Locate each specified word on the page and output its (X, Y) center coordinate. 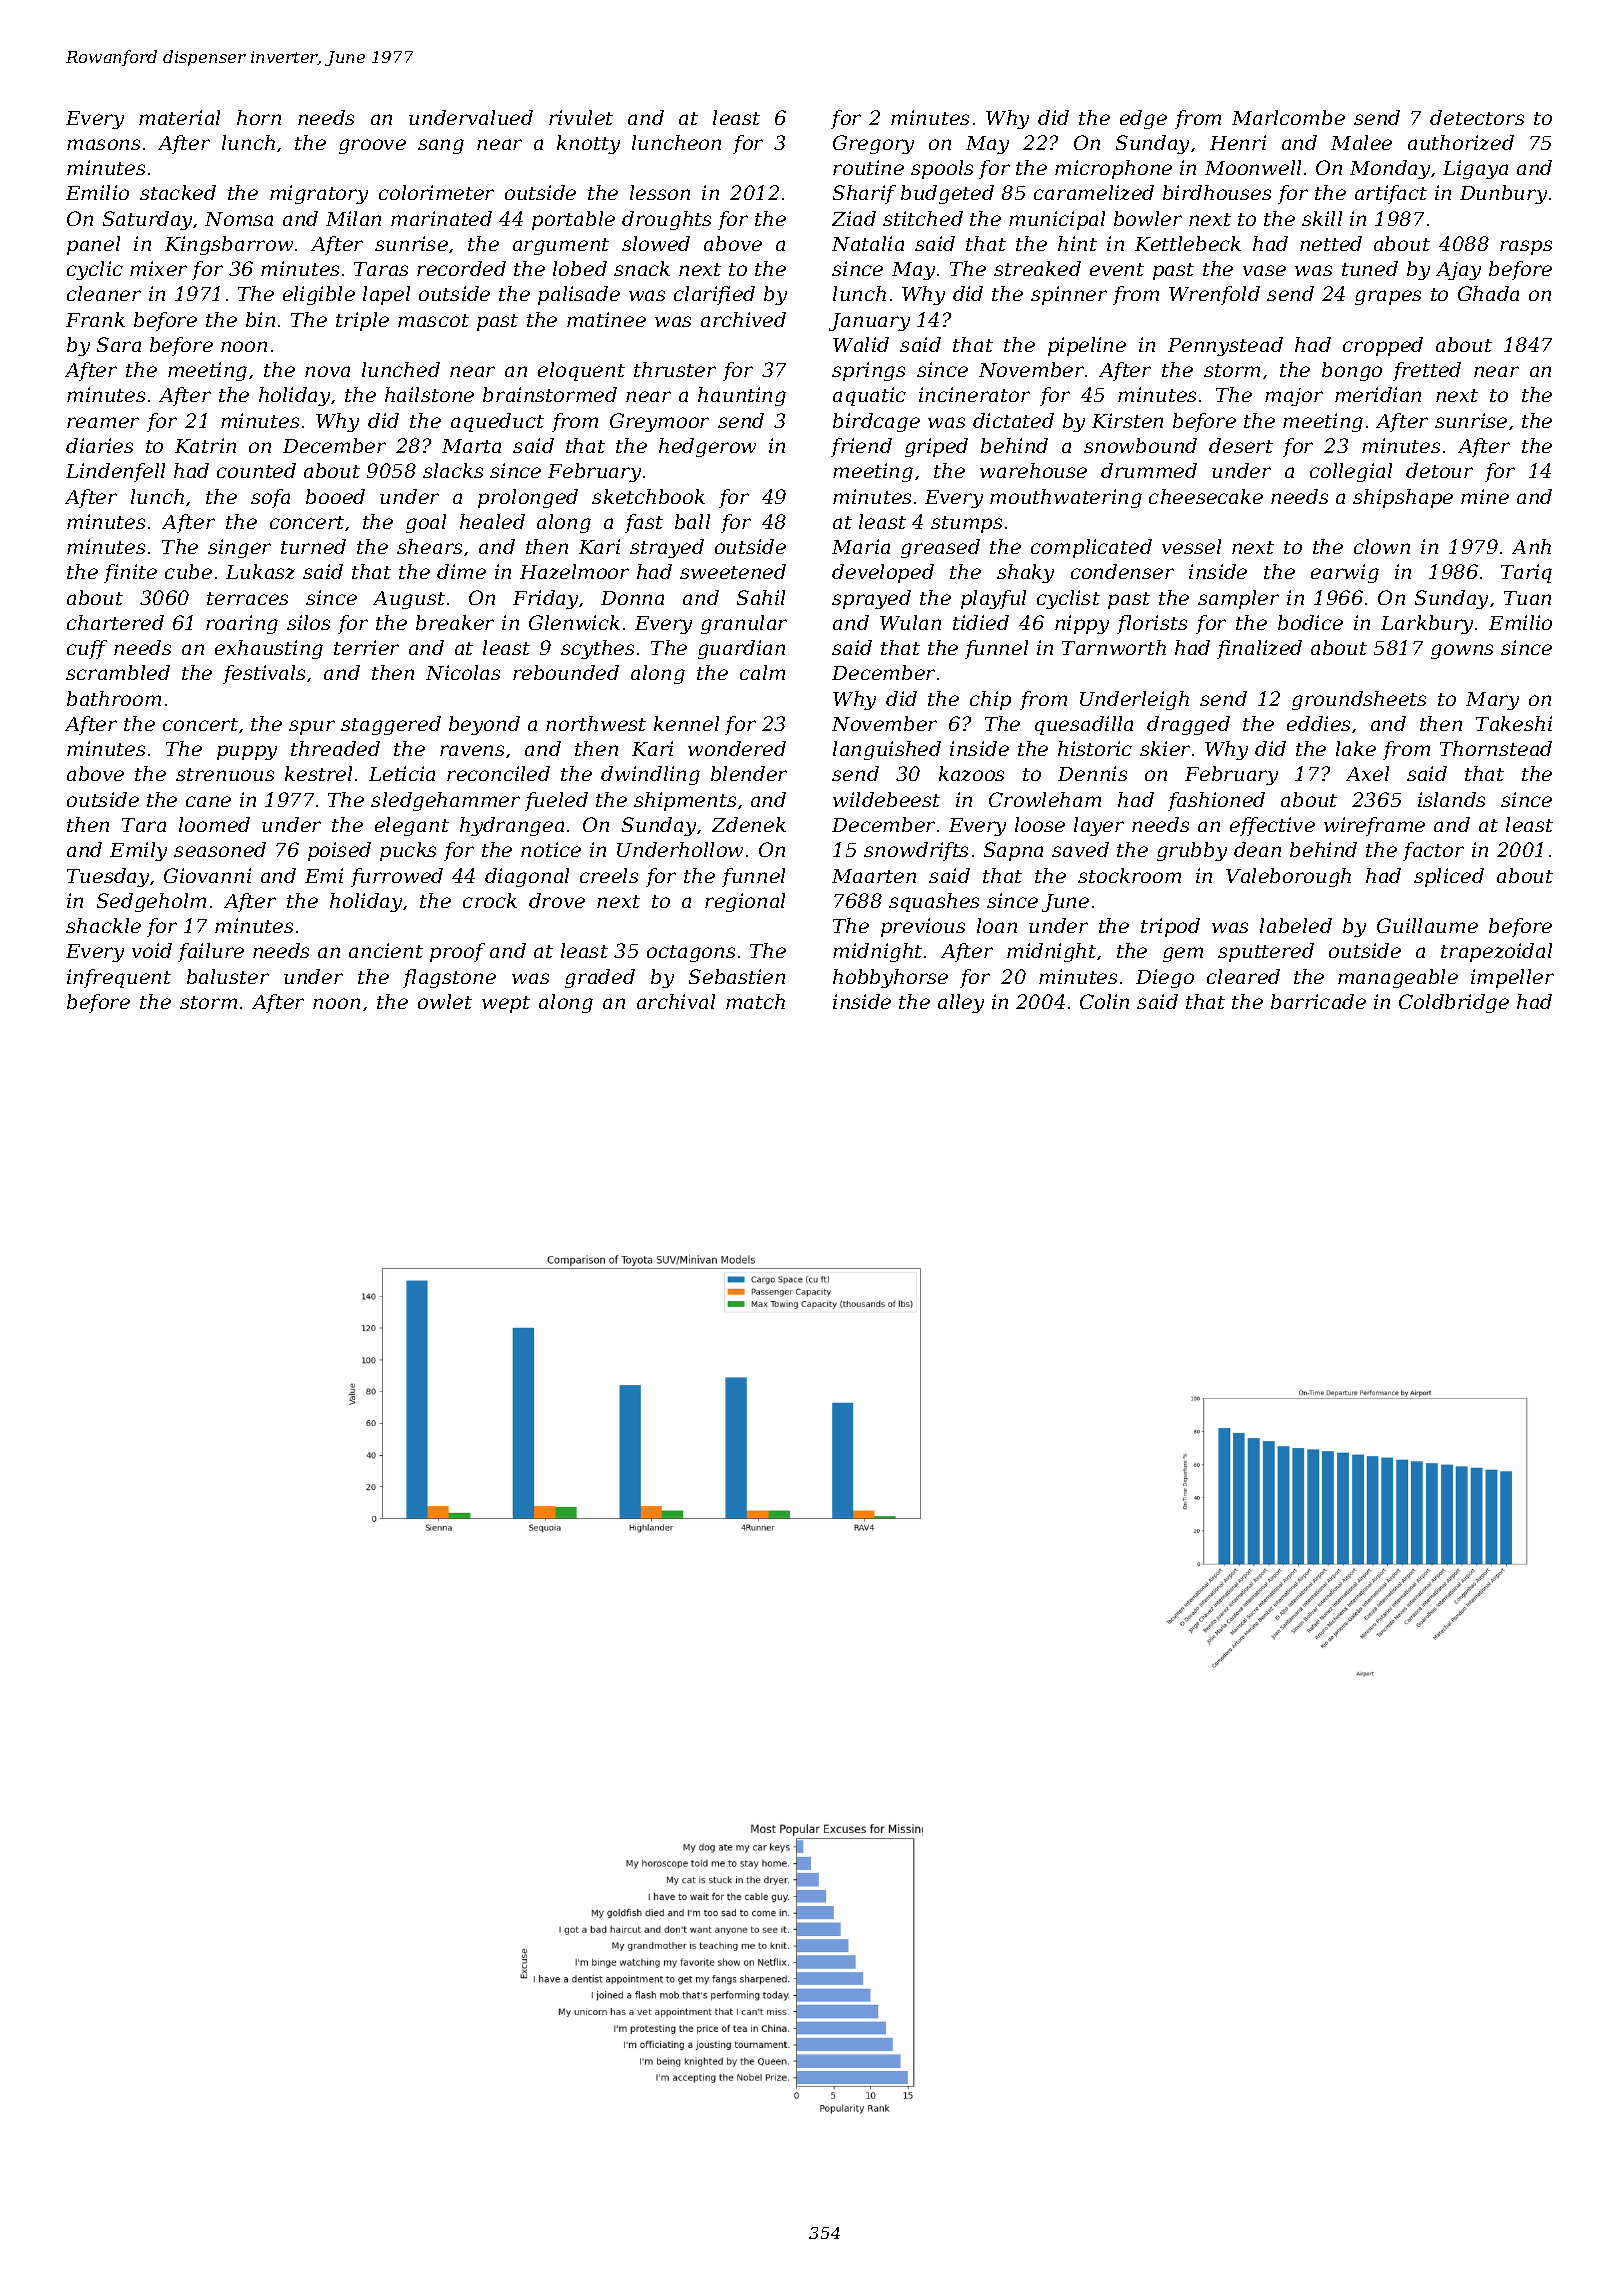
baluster (228, 976)
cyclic (95, 270)
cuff (87, 649)
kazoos (971, 773)
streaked (1037, 268)
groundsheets (1359, 700)
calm (762, 672)
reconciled (498, 773)
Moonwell (1253, 167)
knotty (588, 144)
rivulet (581, 117)
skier (1165, 748)
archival (676, 1001)
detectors (1477, 117)
